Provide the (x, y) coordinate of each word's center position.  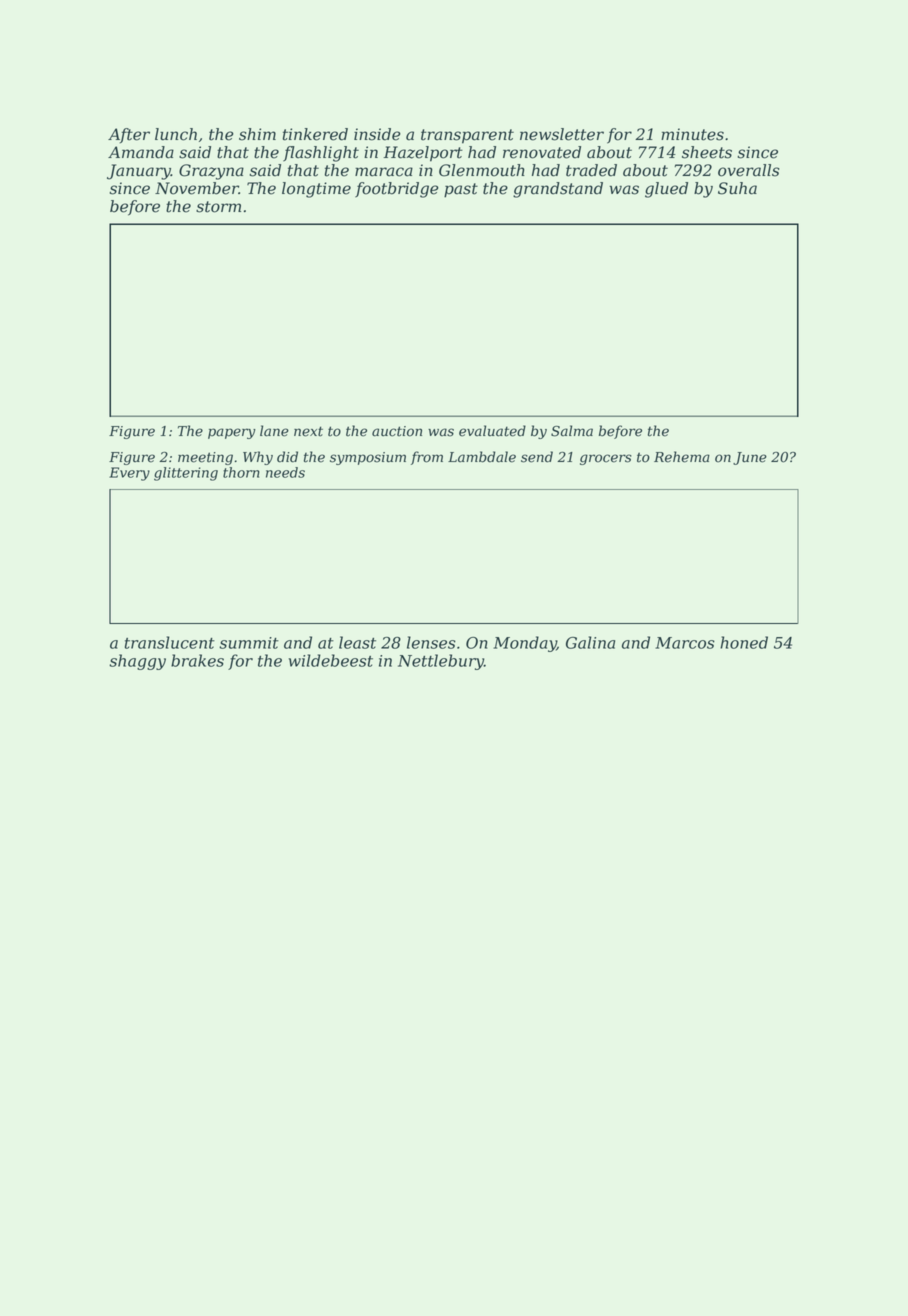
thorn (241, 472)
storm (218, 207)
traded (591, 170)
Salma (572, 431)
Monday (525, 644)
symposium (368, 458)
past (461, 190)
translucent (170, 642)
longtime (316, 190)
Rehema (682, 457)
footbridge (397, 190)
